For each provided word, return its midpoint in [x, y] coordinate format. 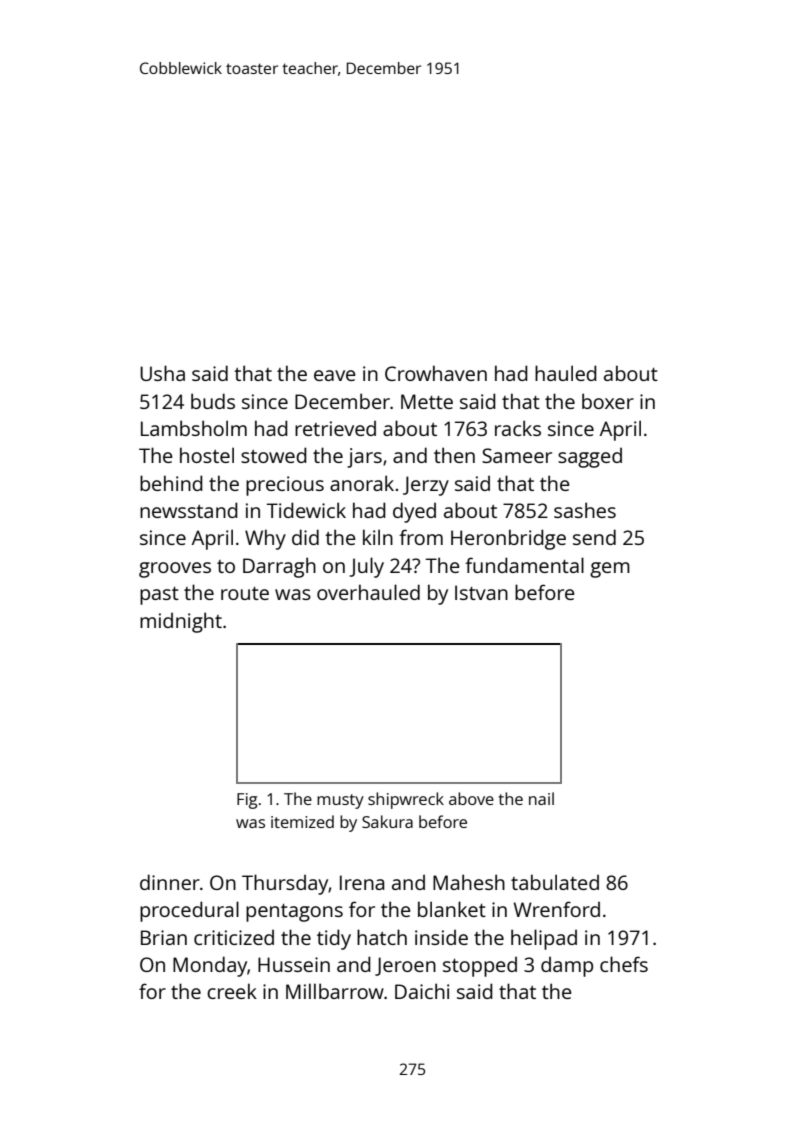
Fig [247, 801]
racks [518, 428]
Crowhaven [436, 373]
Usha [162, 373]
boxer [608, 401]
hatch [382, 937]
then [454, 455]
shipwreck [406, 800]
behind [171, 483]
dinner [170, 882]
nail [541, 798]
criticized [234, 937]
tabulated [555, 882]
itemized [302, 821]
